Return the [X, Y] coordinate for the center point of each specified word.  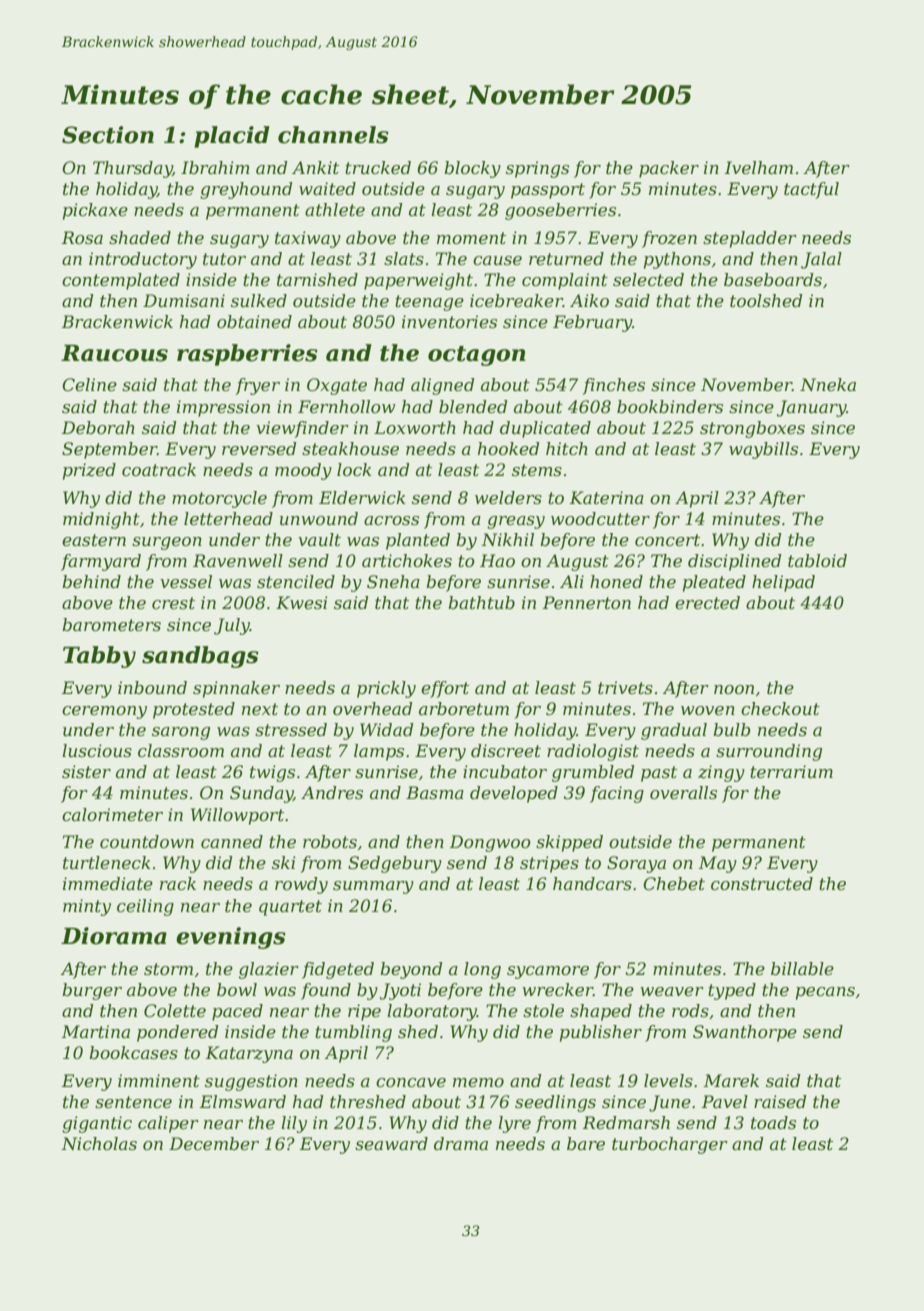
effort [445, 689]
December [214, 1143]
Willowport [237, 816]
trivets [625, 687]
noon [734, 689]
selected [648, 279]
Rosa [82, 237]
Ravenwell [238, 560]
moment [471, 238]
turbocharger [670, 1145]
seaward [391, 1143]
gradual [674, 731]
